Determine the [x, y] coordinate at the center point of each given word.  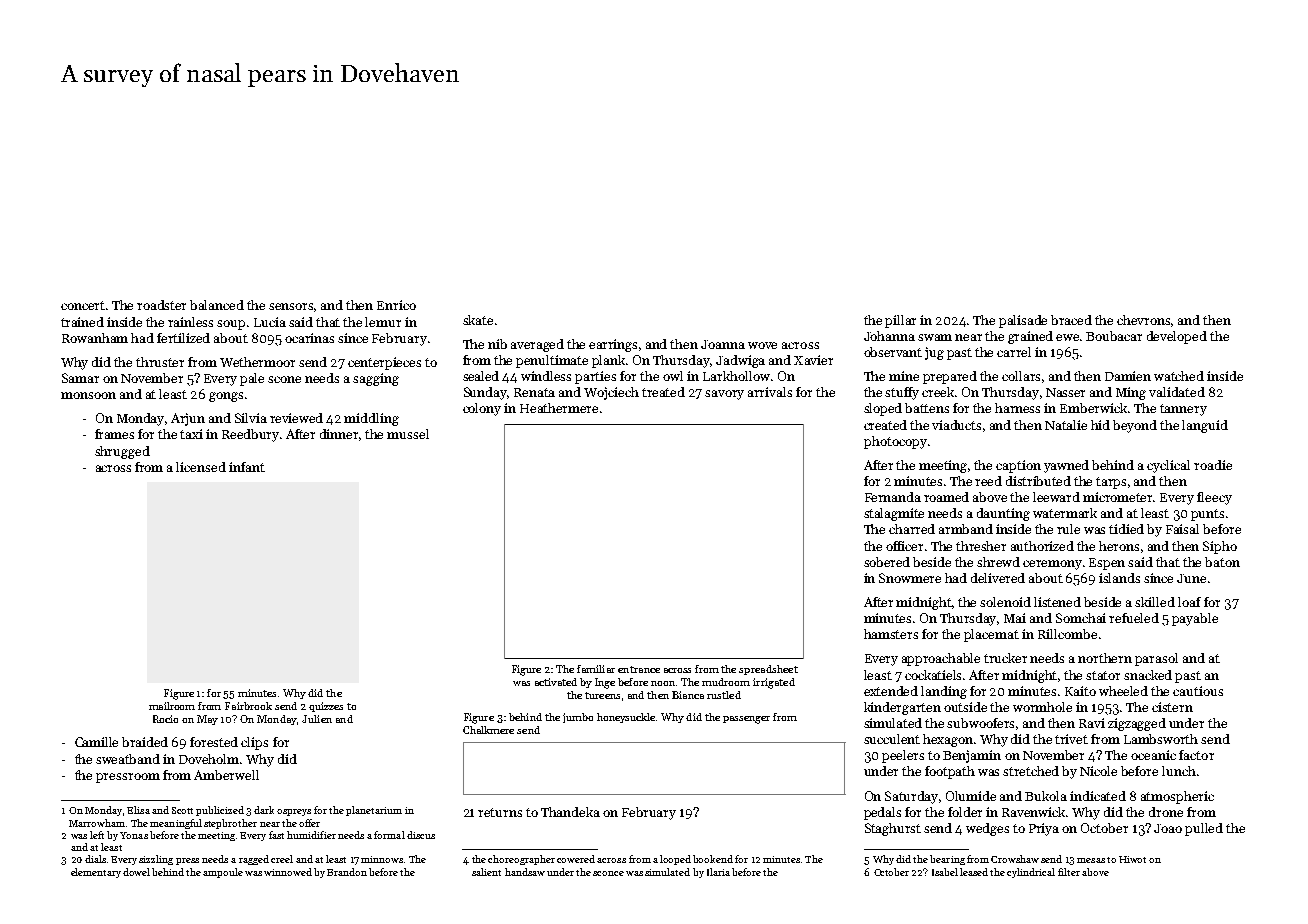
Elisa [138, 810]
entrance [639, 669]
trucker [1005, 658]
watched [1179, 376]
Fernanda [893, 497]
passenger [746, 720]
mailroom [172, 706]
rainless [190, 322]
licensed [201, 467]
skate [478, 320]
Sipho [1220, 547]
